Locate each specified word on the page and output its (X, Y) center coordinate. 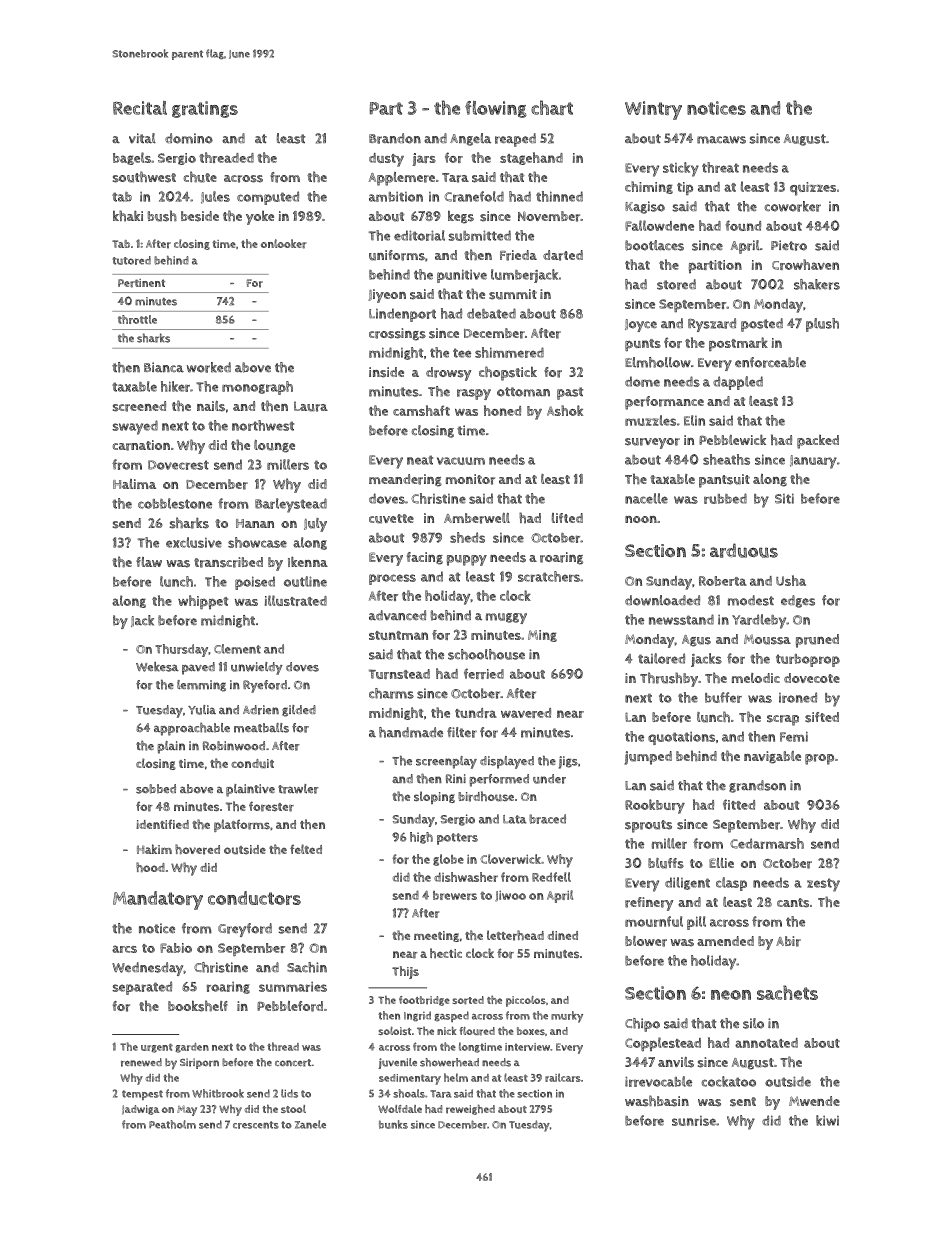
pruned (817, 641)
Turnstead (399, 674)
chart (552, 107)
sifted (822, 717)
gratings (205, 109)
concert (293, 1063)
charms (391, 693)
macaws (721, 140)
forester (271, 806)
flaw (149, 562)
